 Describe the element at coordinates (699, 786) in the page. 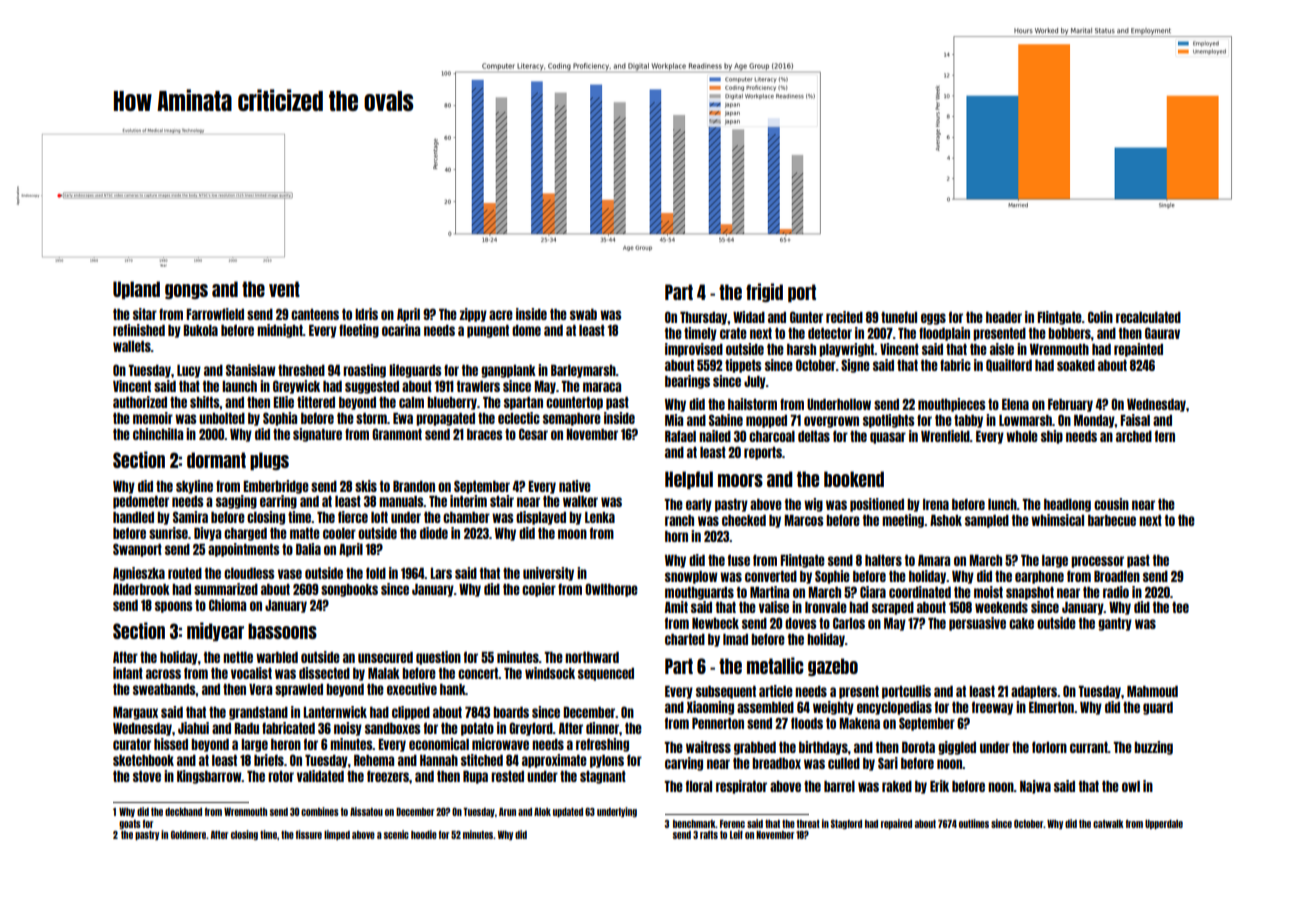

I see `floral` at that location.
